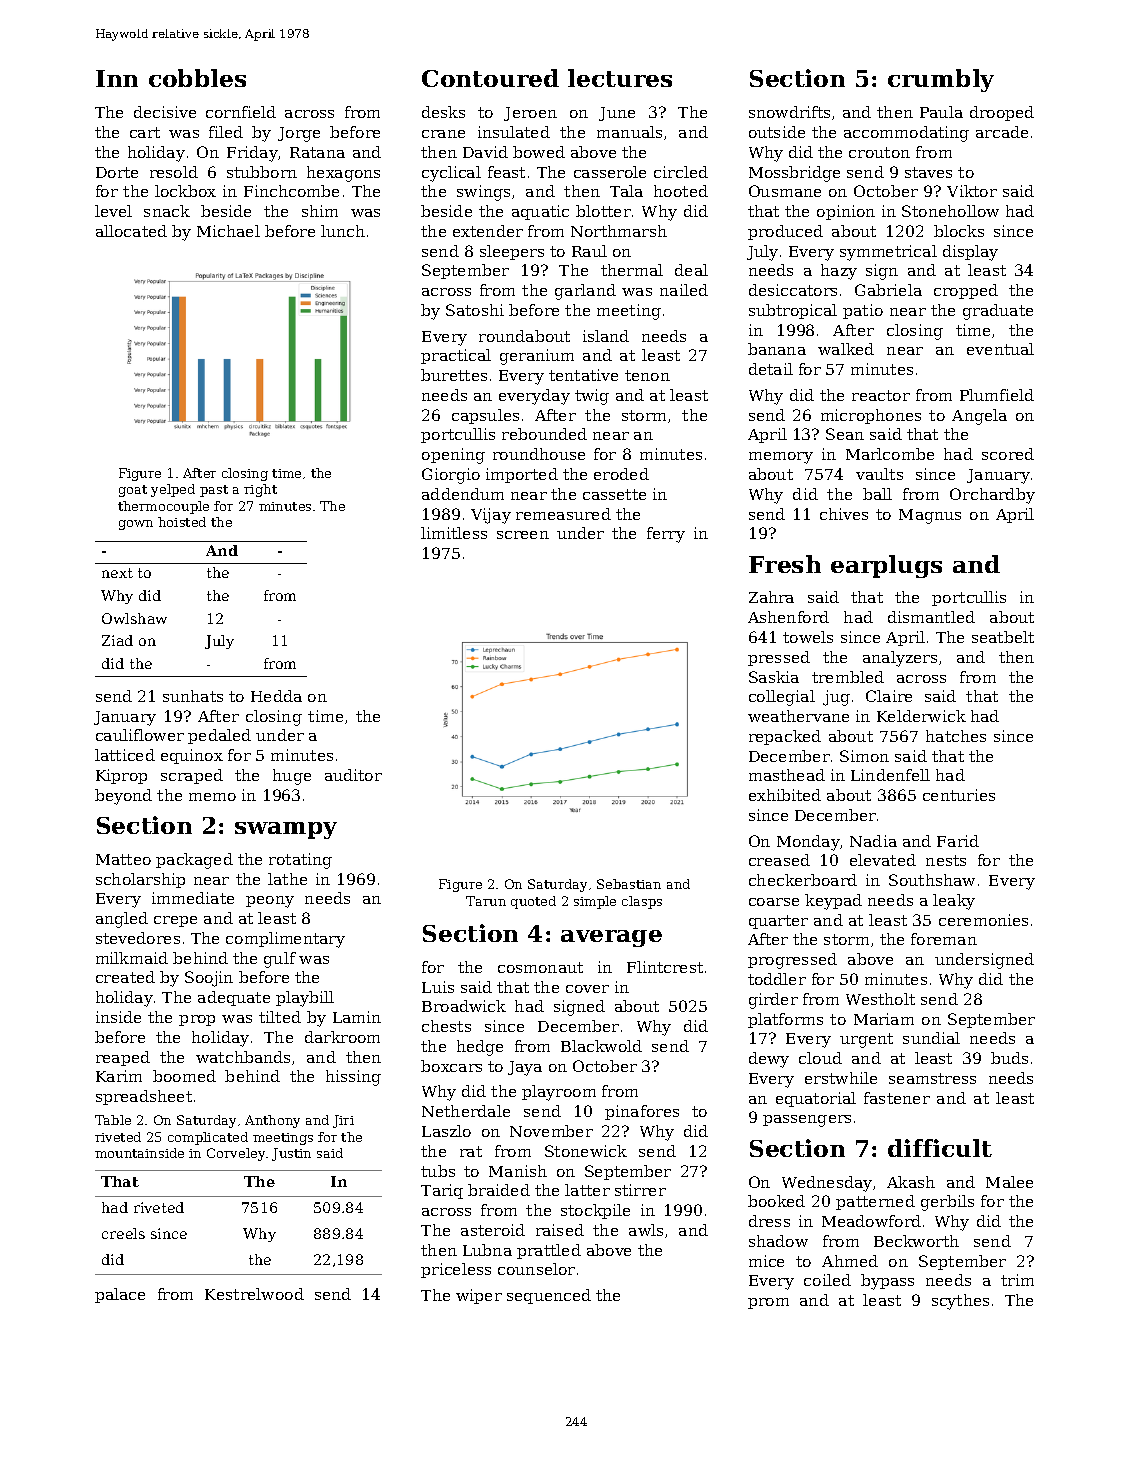  I want to click on earplugs, so click(886, 566).
